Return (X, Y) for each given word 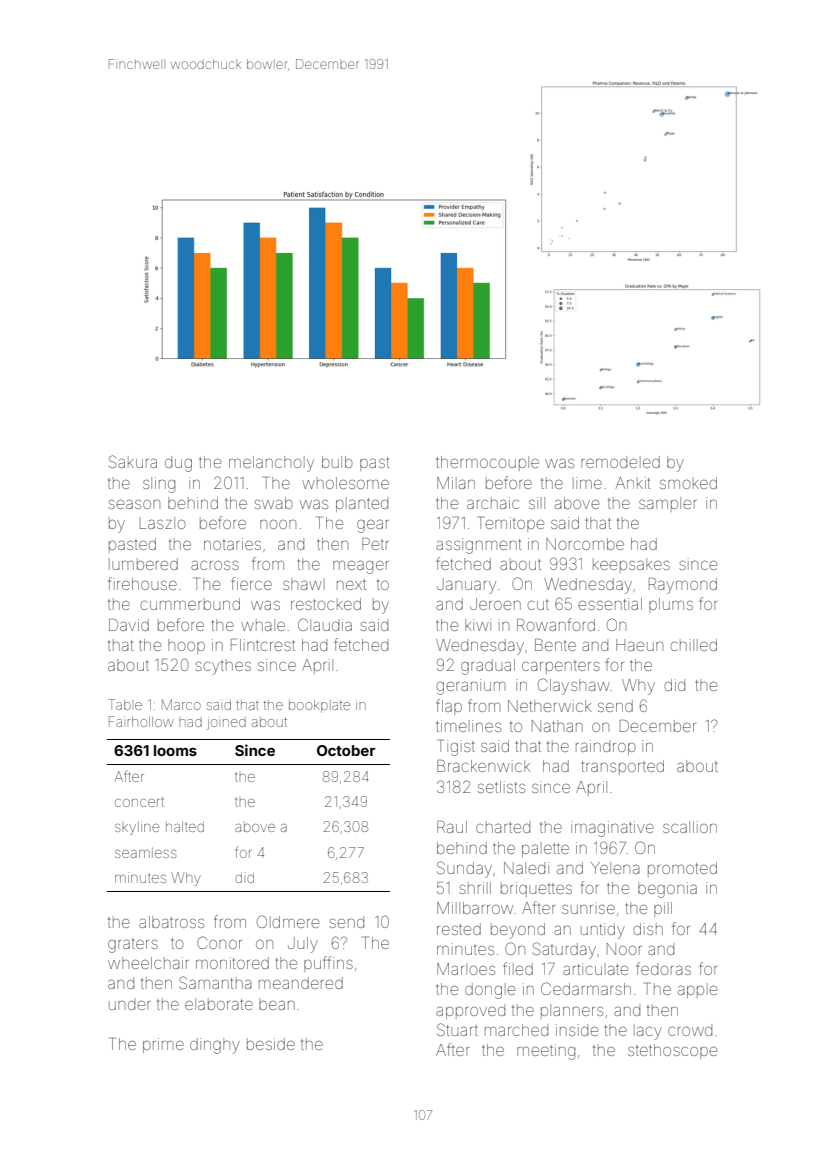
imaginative (612, 829)
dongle (490, 991)
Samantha (215, 982)
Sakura (133, 461)
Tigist (457, 748)
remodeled (620, 462)
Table (125, 704)
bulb (337, 462)
